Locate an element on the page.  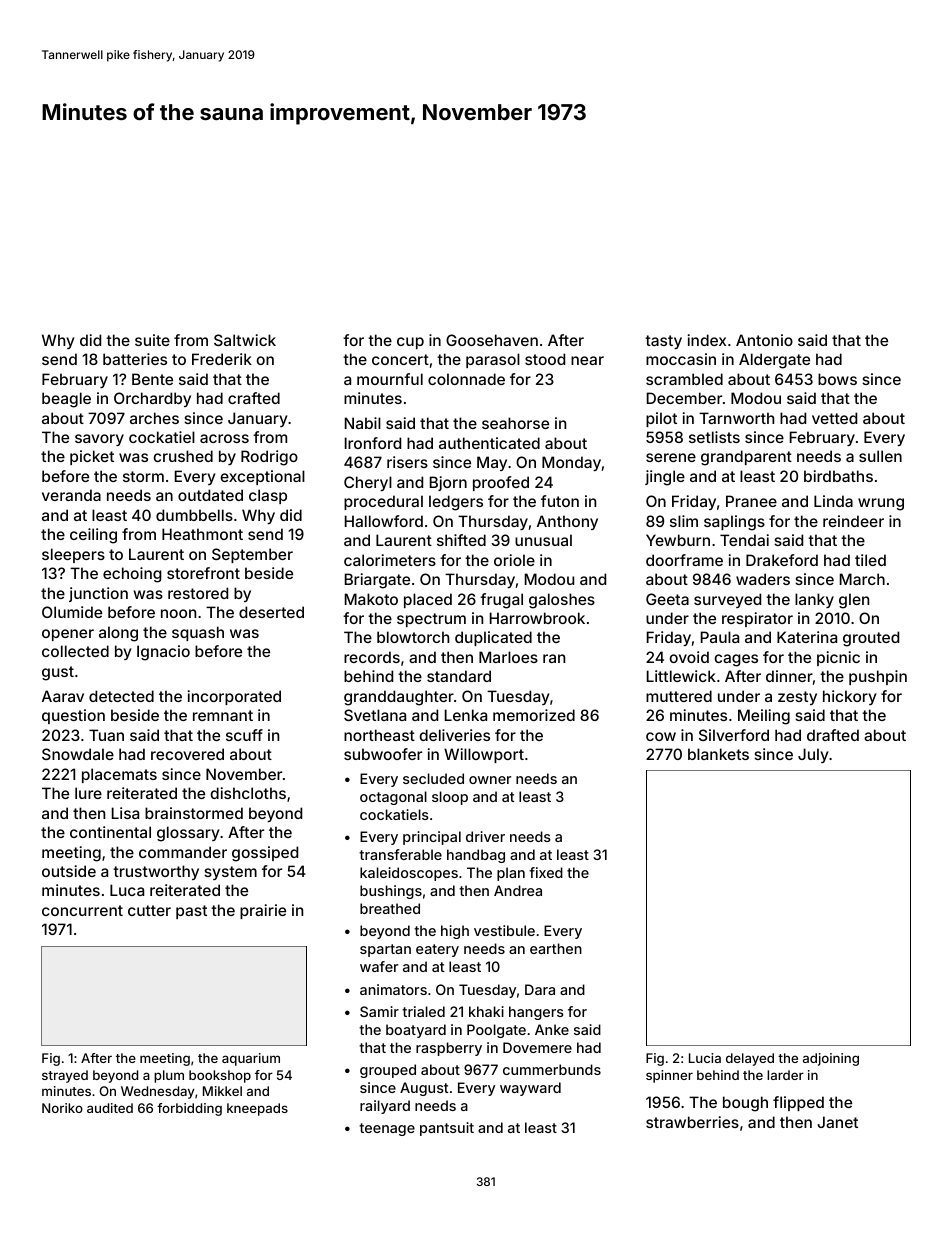
July is located at coordinates (813, 755).
